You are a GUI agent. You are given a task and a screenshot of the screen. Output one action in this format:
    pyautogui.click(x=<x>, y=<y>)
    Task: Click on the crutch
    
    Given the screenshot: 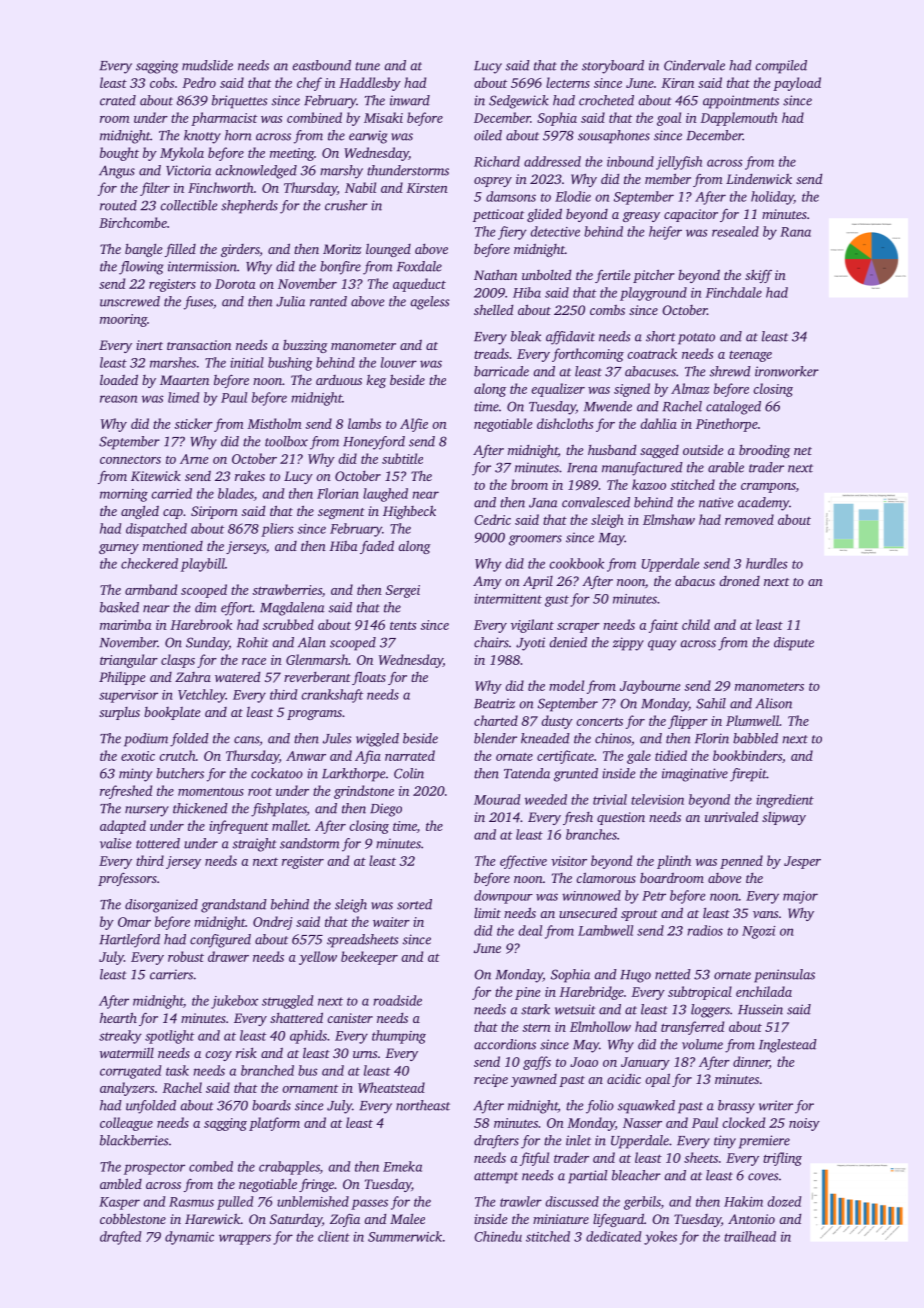 What is the action you would take?
    pyautogui.click(x=177, y=755)
